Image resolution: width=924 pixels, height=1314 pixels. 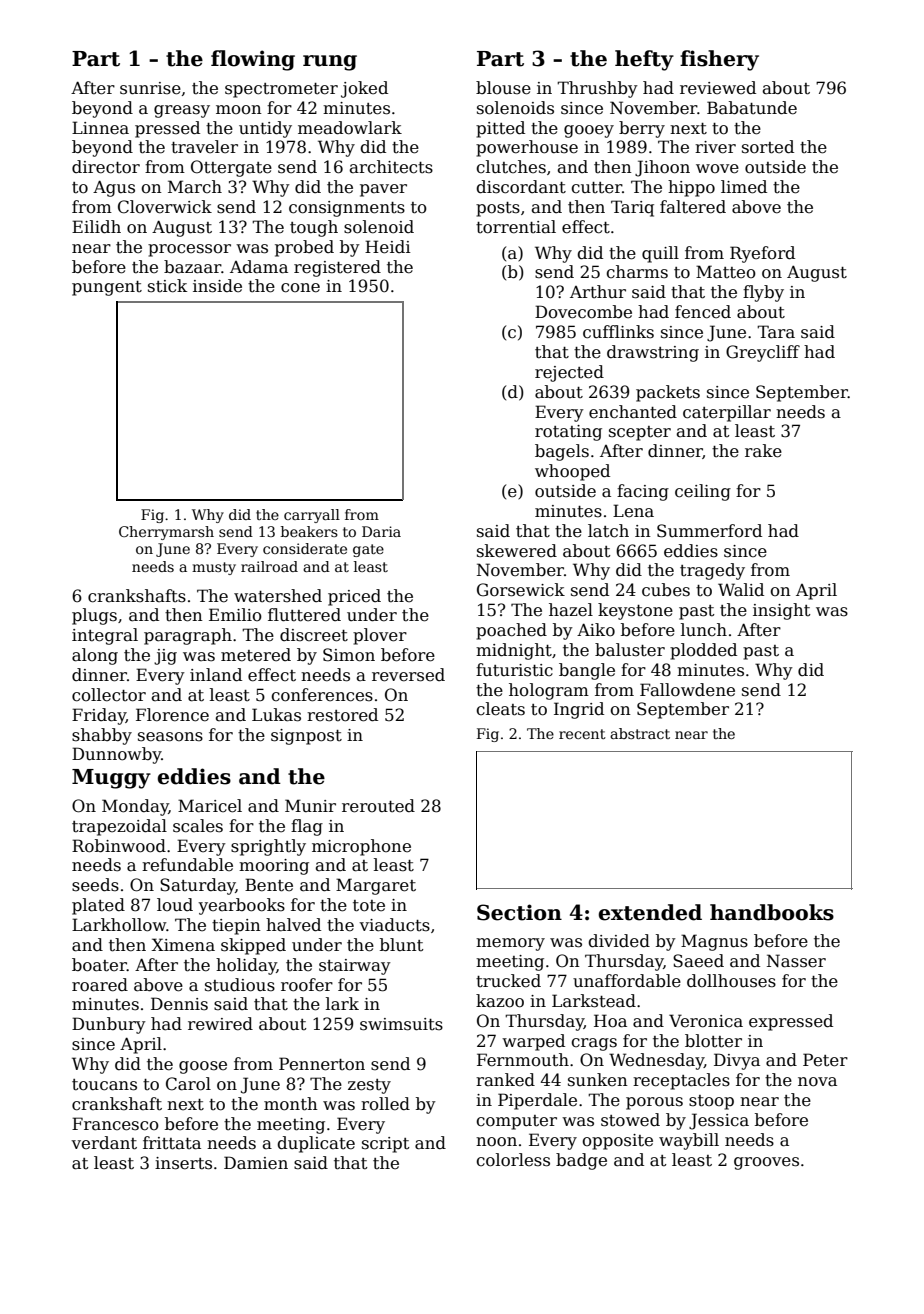 I want to click on Fallowdene, so click(x=687, y=690).
